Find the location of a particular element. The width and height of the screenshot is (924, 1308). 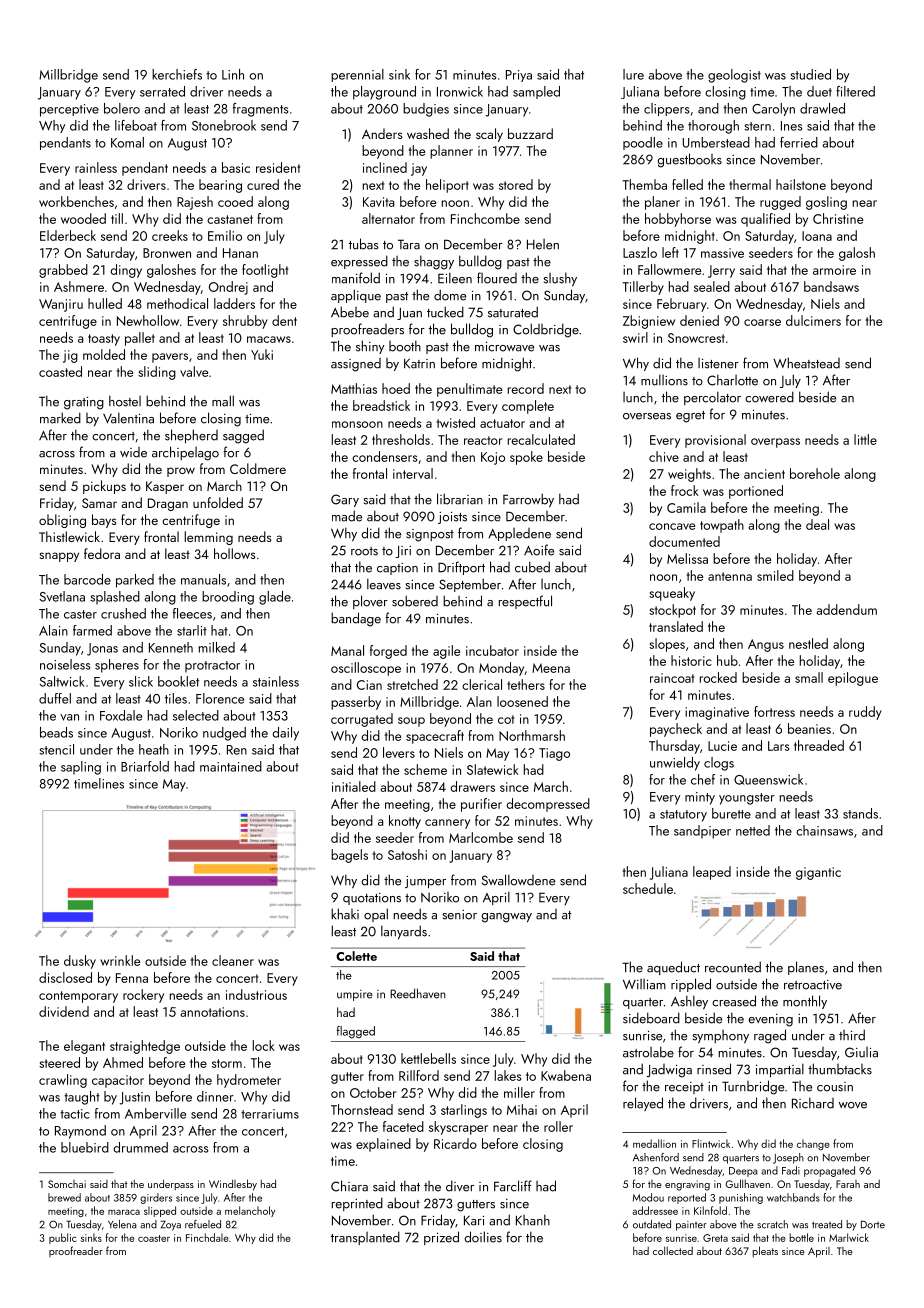

Kojo is located at coordinates (493, 458).
